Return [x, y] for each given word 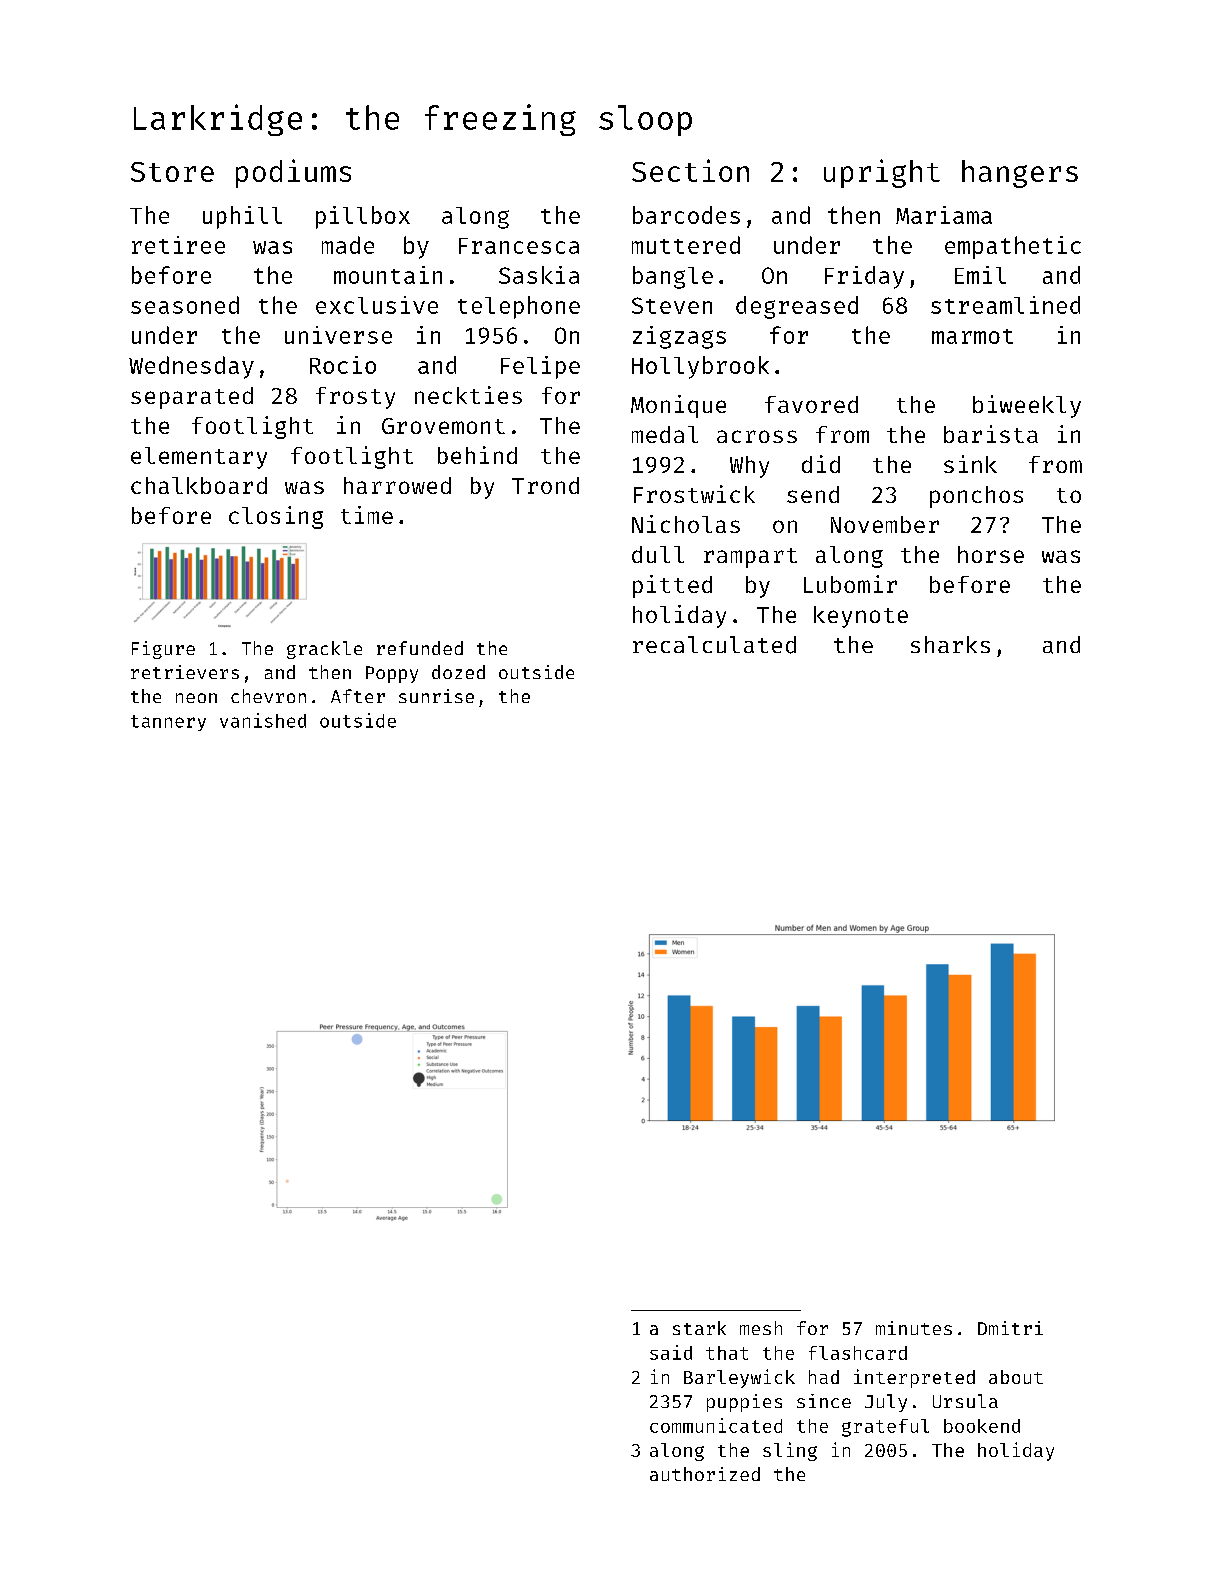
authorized [705, 1474]
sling [790, 1451]
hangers [1020, 174]
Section [690, 170]
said [671, 1352]
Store [172, 172]
